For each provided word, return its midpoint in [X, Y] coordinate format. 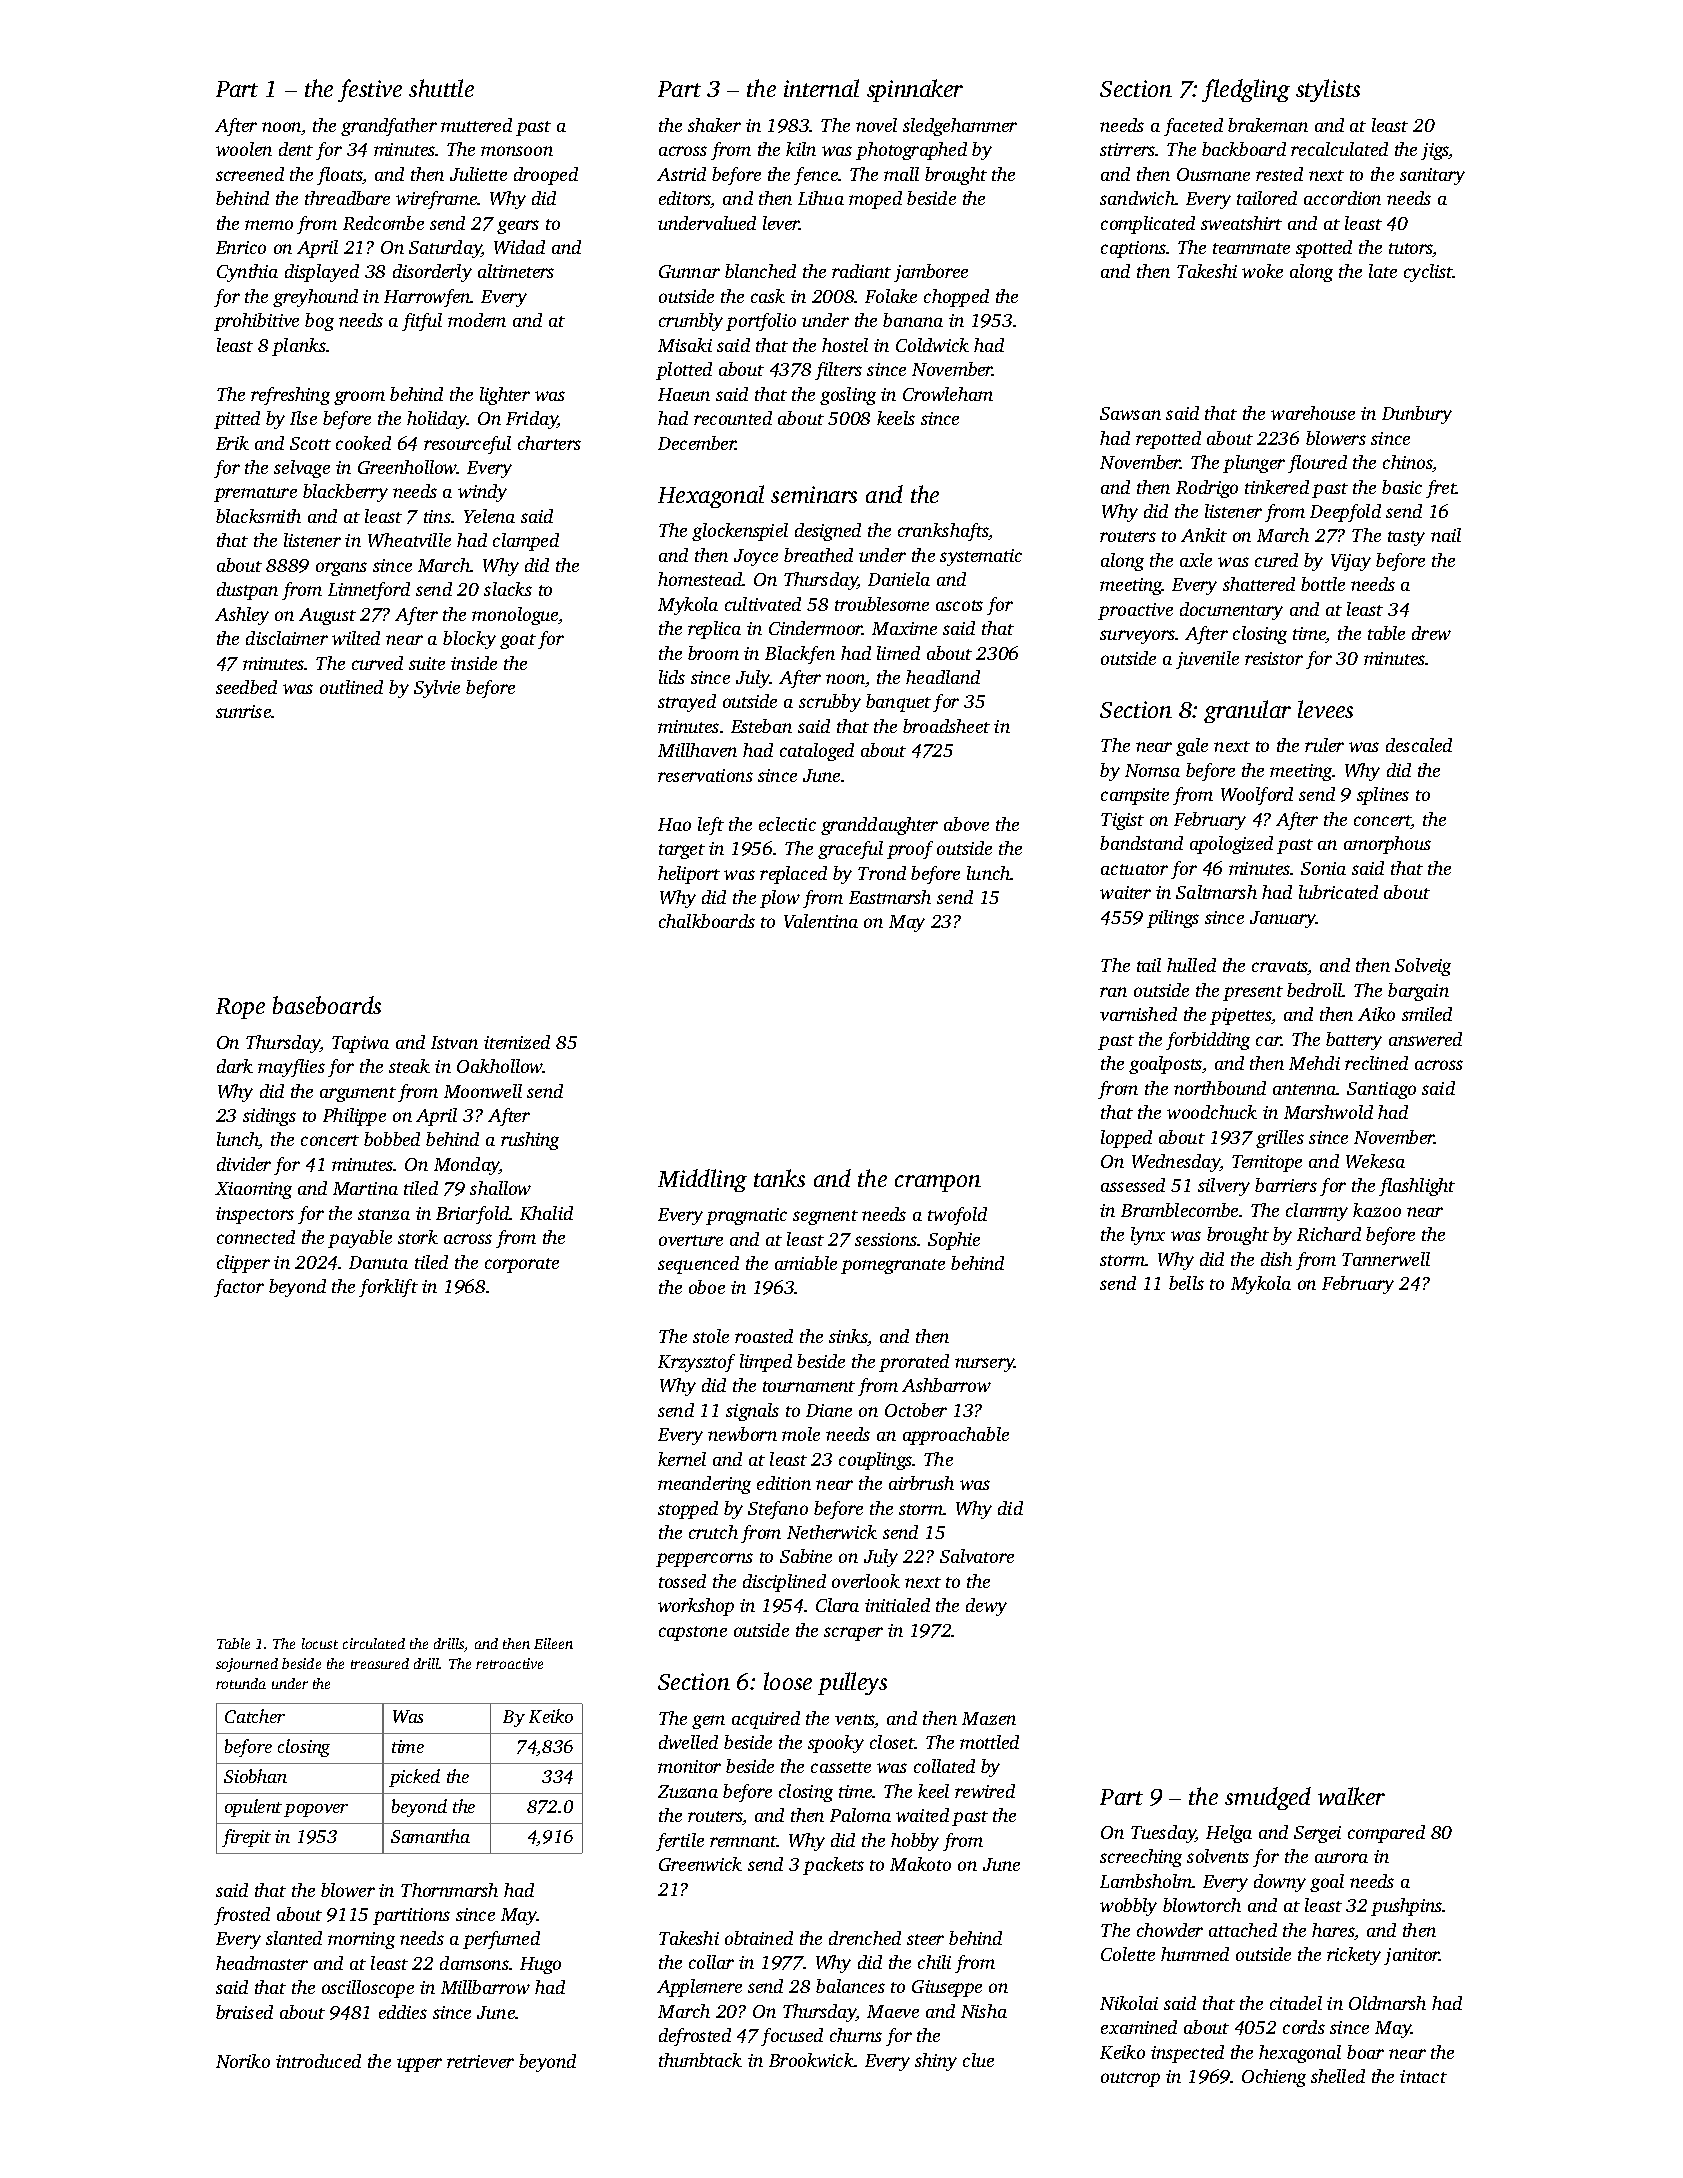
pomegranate [893, 1266]
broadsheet [946, 726]
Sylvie [437, 689]
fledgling [1246, 90]
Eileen [553, 1643]
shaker [714, 125]
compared [1386, 1834]
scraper [853, 1634]
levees [1325, 709]
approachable [956, 1436]
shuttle [441, 88]
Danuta [378, 1262]
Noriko [243, 2061]
